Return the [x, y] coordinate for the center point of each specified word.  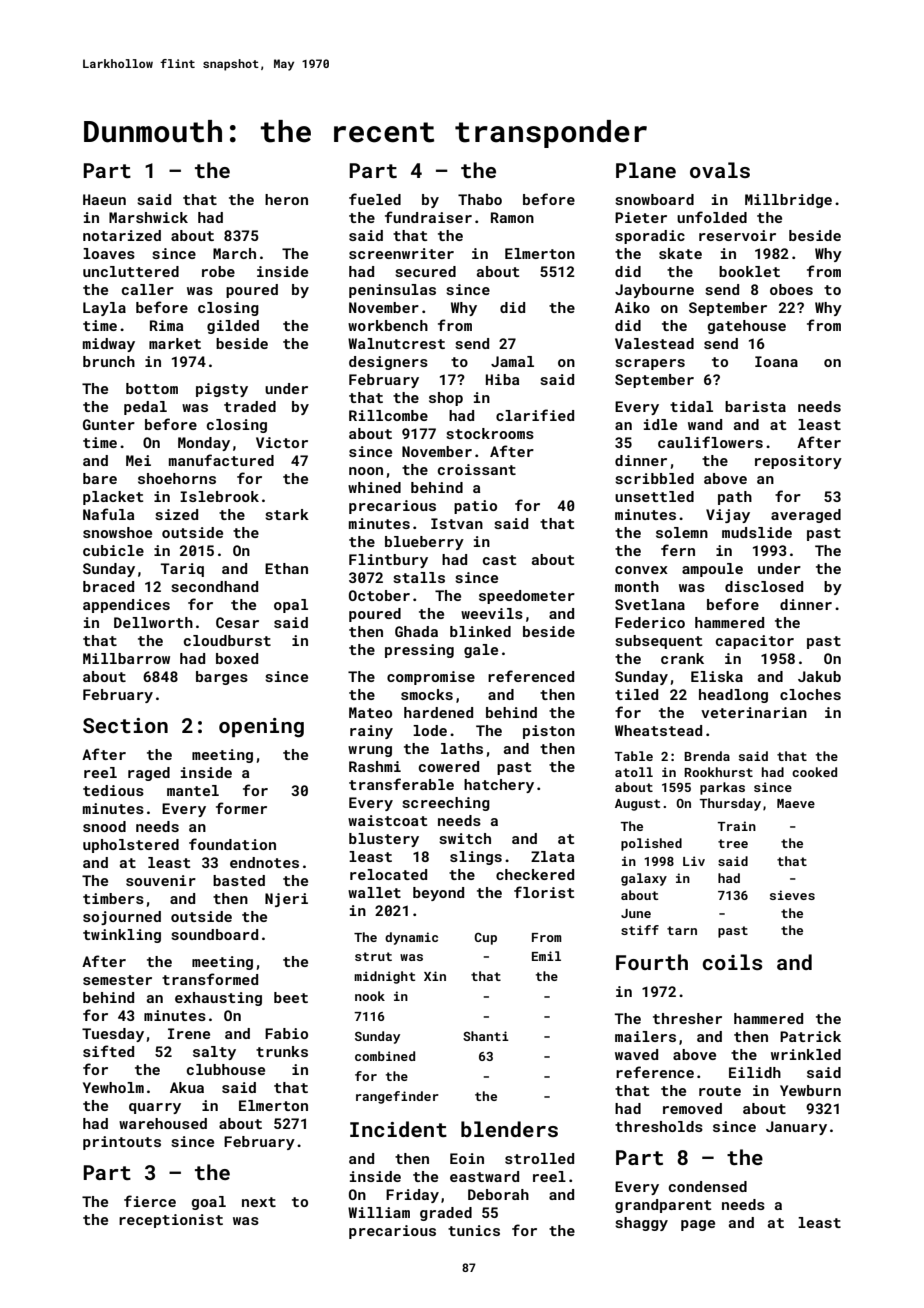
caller [148, 289]
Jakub [819, 676]
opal [291, 606]
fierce [150, 1201]
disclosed [764, 586]
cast [499, 560]
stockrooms [490, 433]
